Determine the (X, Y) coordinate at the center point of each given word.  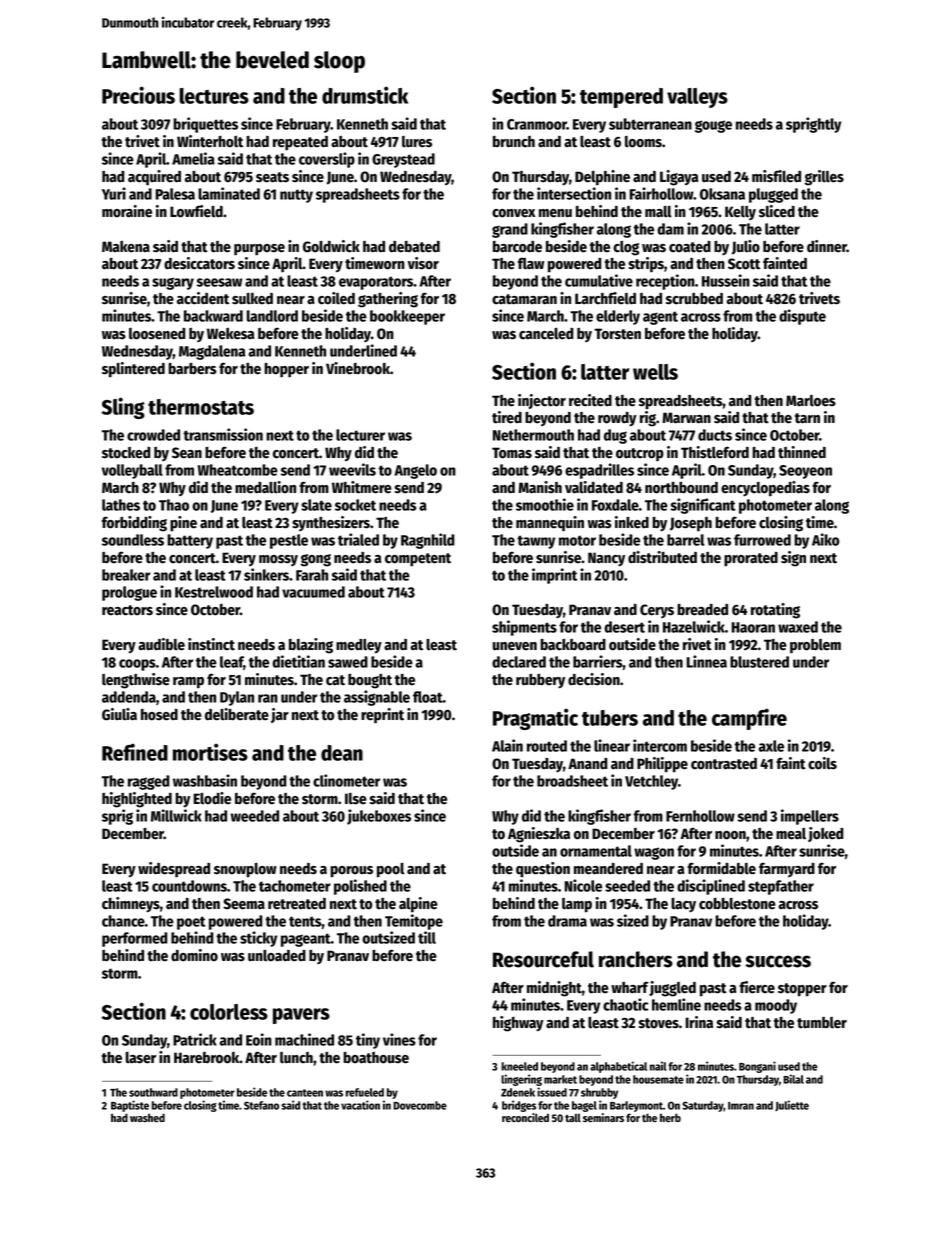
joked (825, 834)
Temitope (414, 922)
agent (660, 318)
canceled (546, 334)
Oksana (722, 194)
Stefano (261, 1105)
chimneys (131, 905)
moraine (127, 211)
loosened (157, 334)
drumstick (365, 95)
